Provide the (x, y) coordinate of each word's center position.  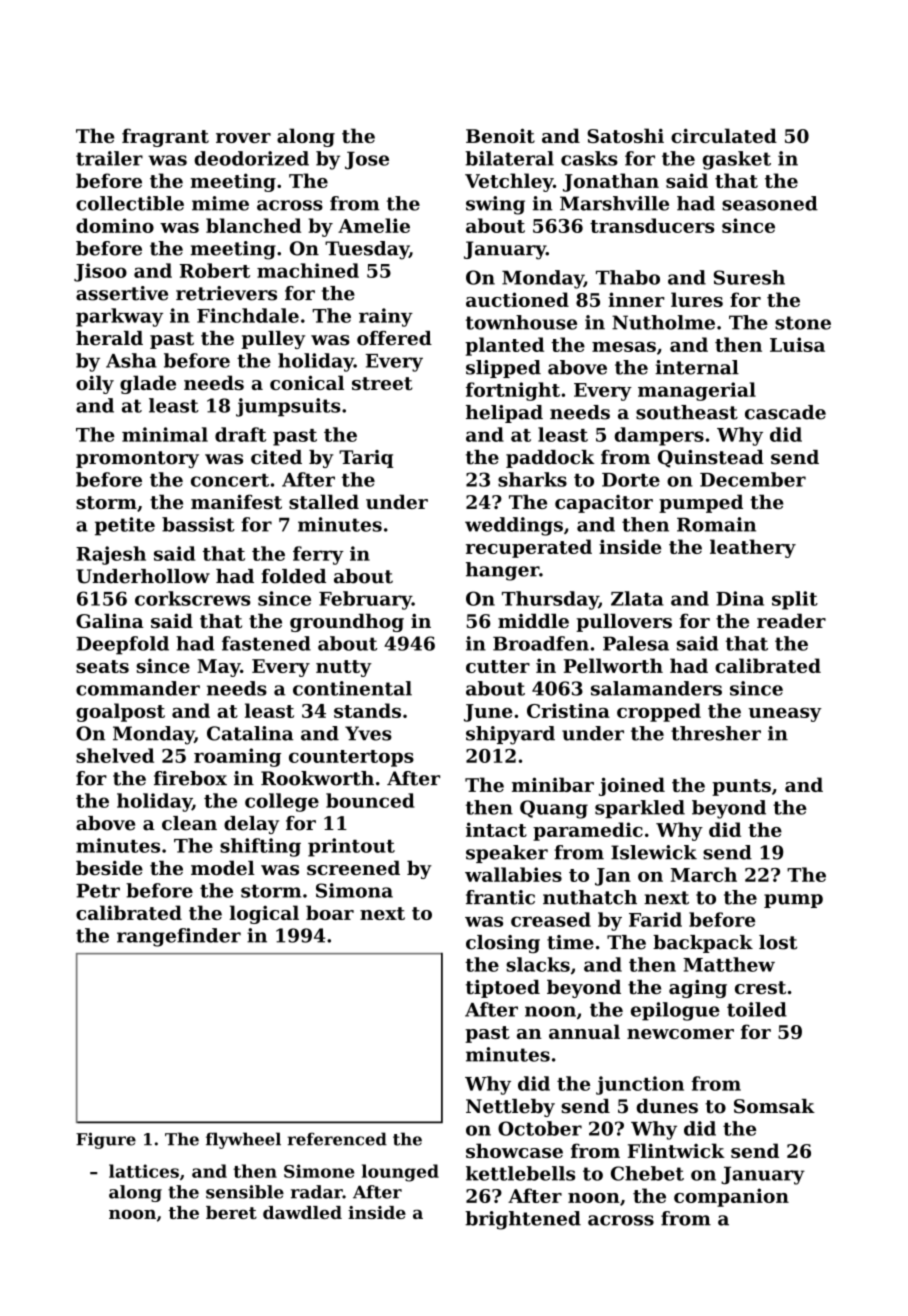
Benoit (500, 135)
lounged (400, 1173)
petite (125, 526)
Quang (554, 809)
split (795, 600)
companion (731, 1197)
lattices (144, 1171)
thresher (716, 733)
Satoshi (625, 135)
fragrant (165, 137)
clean (189, 823)
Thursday (550, 600)
